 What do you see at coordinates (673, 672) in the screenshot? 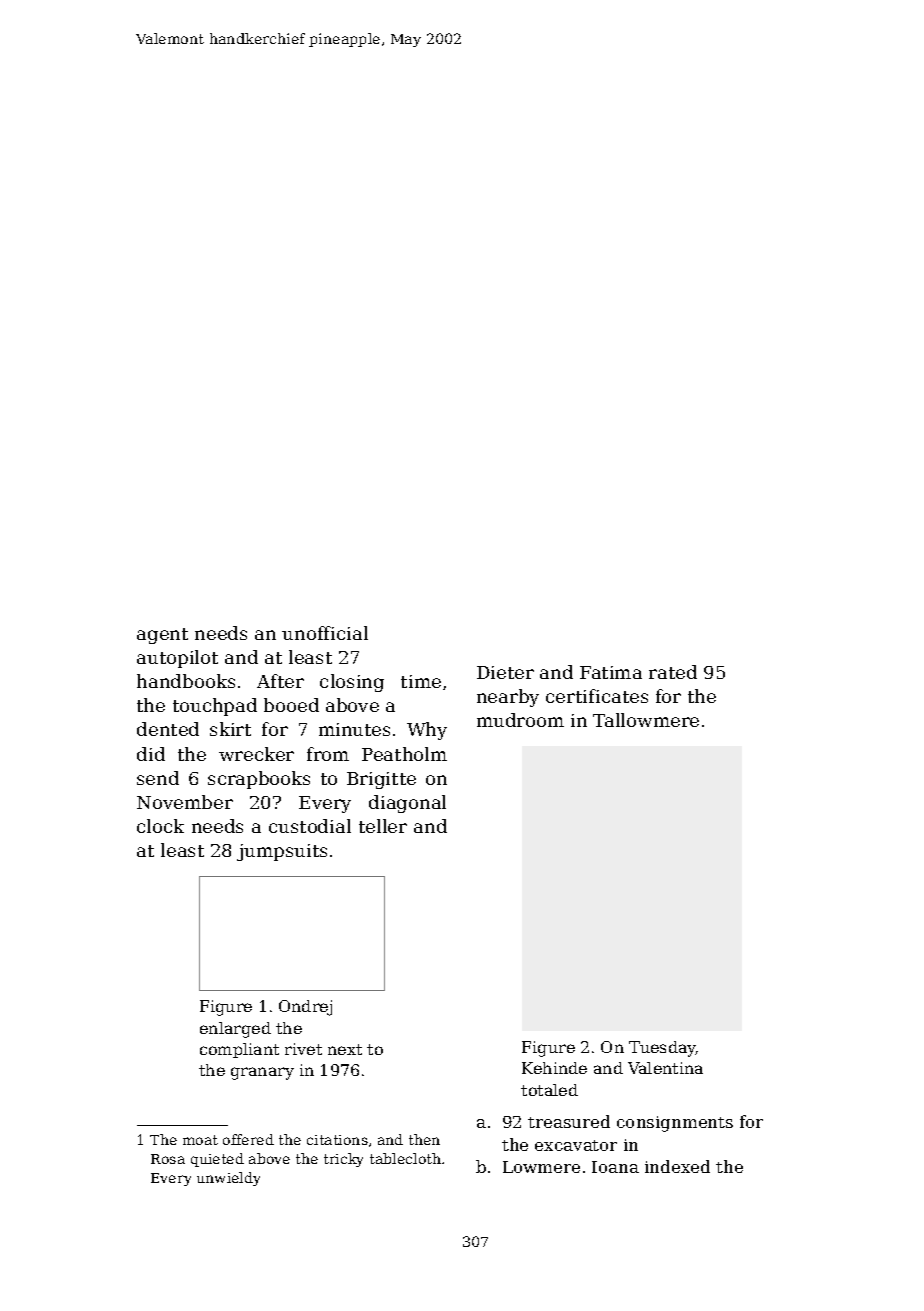
I see `rated` at bounding box center [673, 672].
